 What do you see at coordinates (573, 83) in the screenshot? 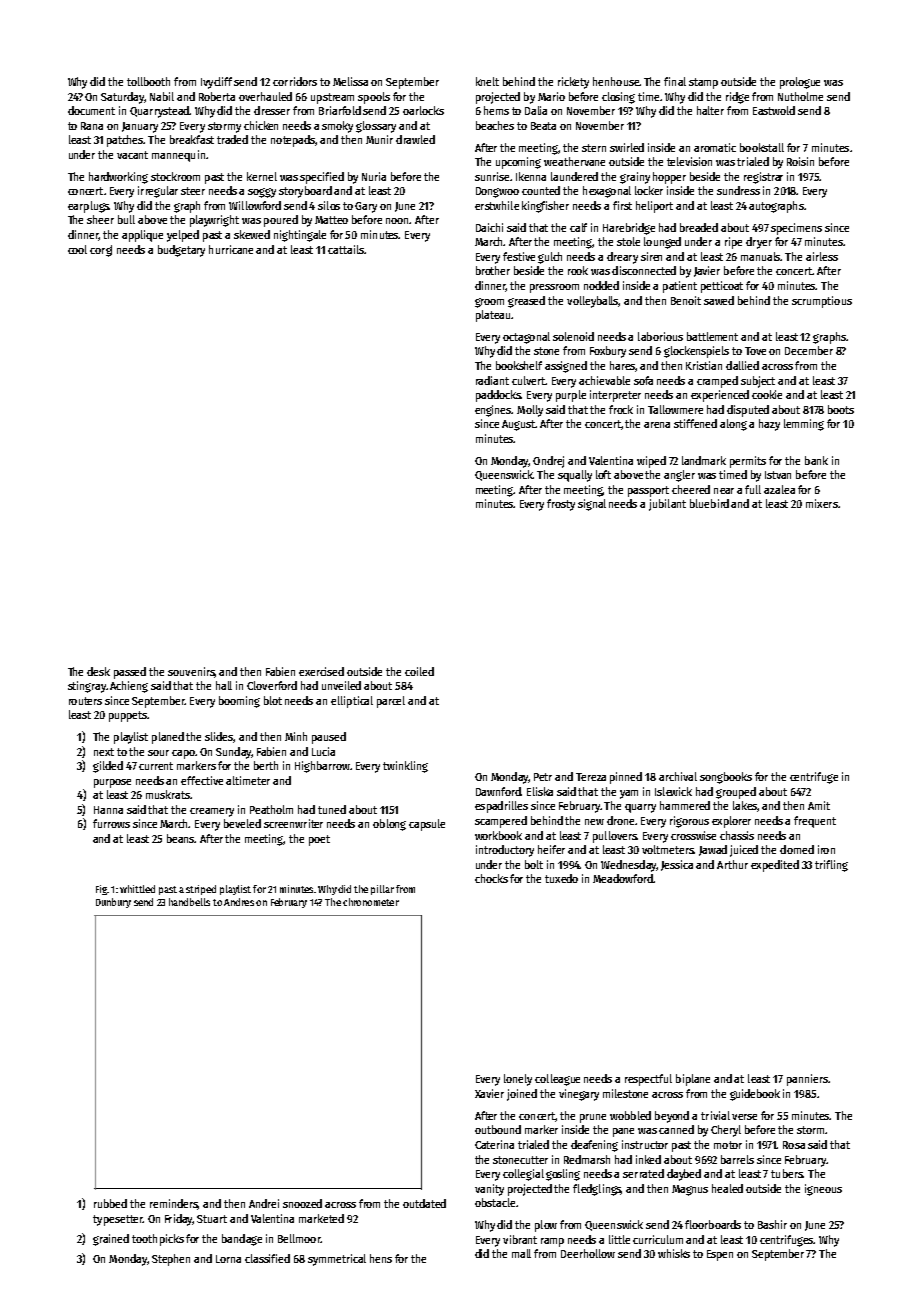
I see `rickety` at bounding box center [573, 83].
